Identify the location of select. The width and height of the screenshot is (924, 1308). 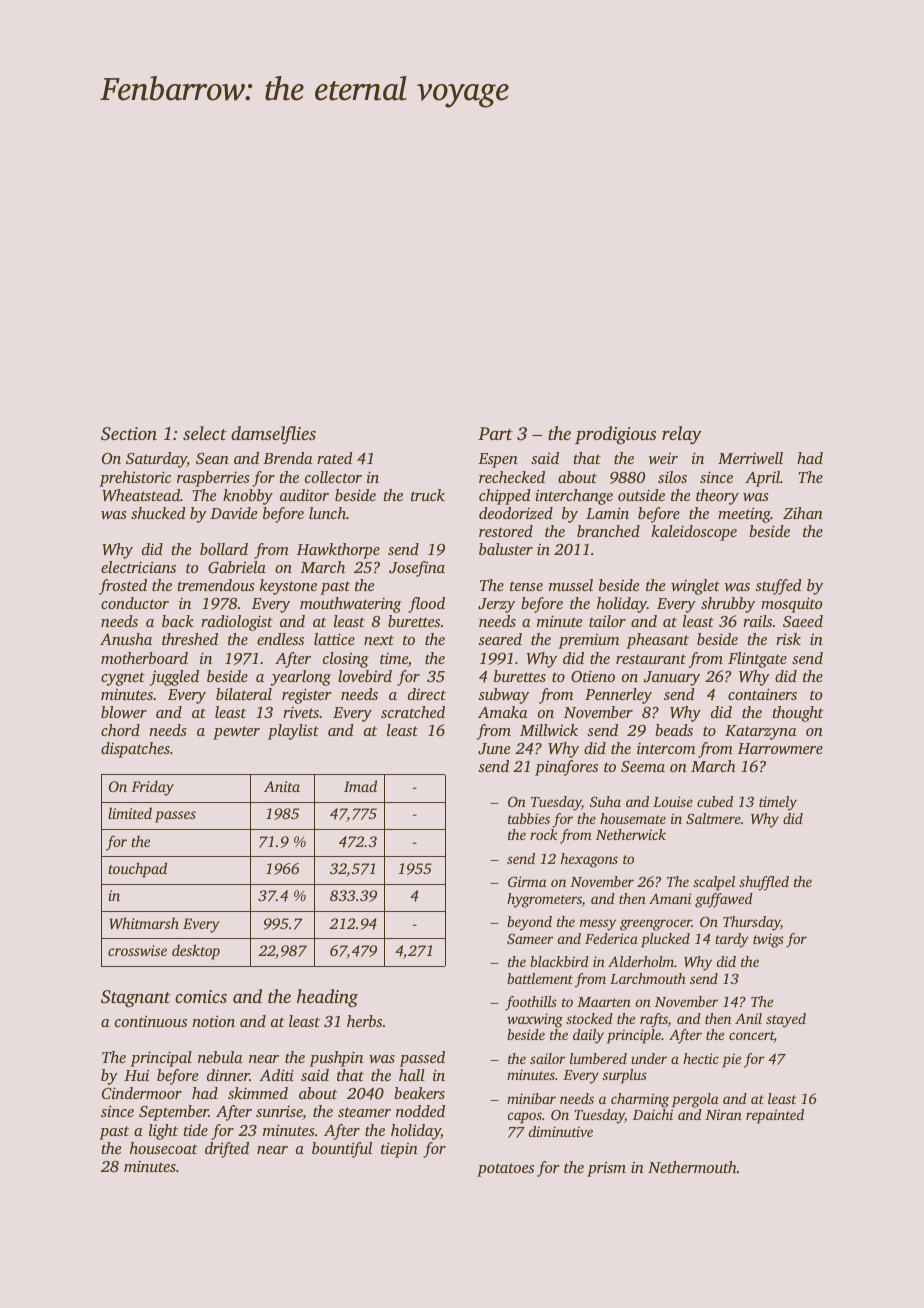
(205, 433).
